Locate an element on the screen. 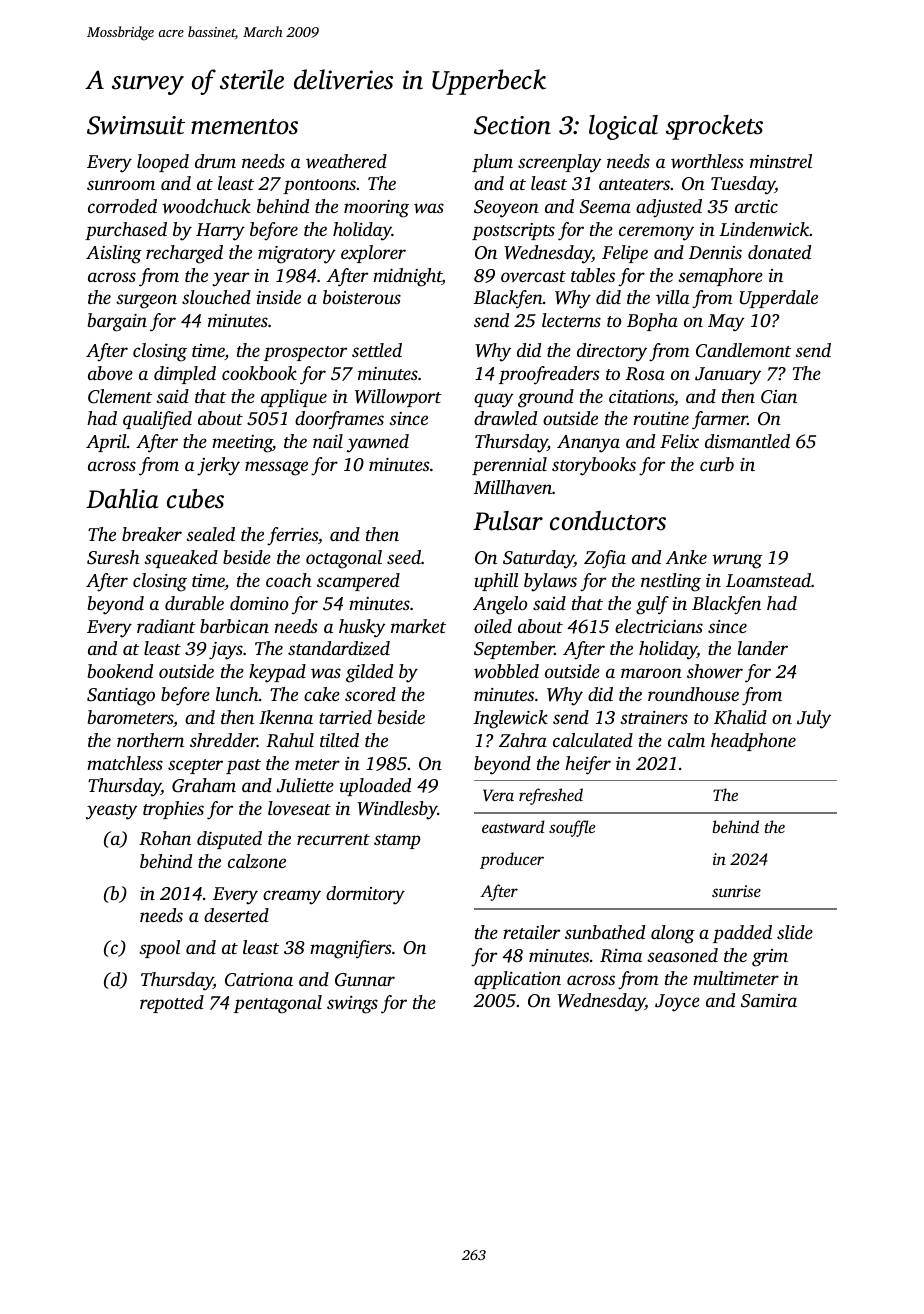 The width and height of the screenshot is (924, 1314). weathered is located at coordinates (346, 161).
